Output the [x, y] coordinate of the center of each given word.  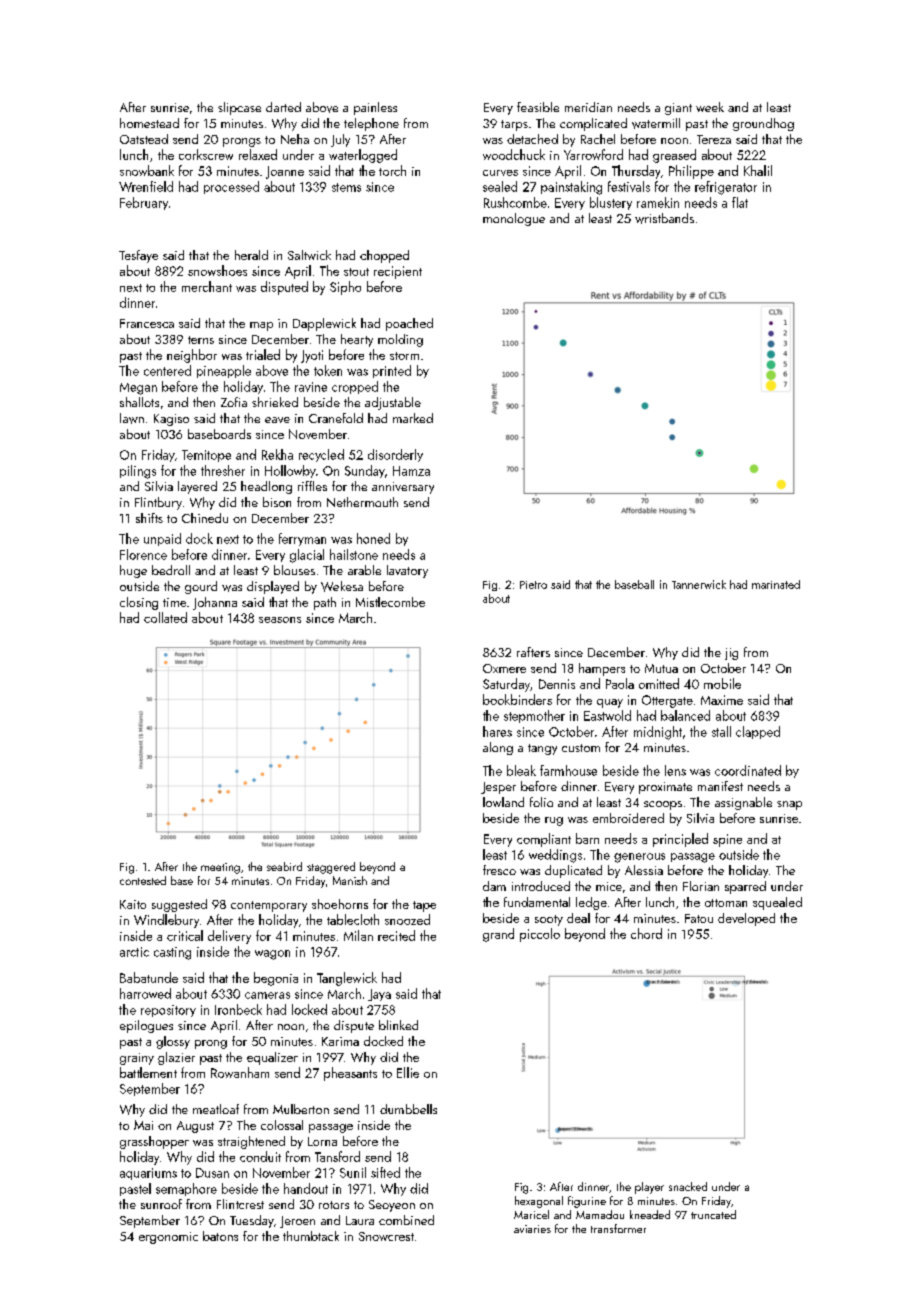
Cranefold [336, 418]
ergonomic [168, 1238]
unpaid [162, 539]
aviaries [532, 1229]
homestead [149, 123]
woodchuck [514, 154]
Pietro [533, 585]
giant [678, 109]
